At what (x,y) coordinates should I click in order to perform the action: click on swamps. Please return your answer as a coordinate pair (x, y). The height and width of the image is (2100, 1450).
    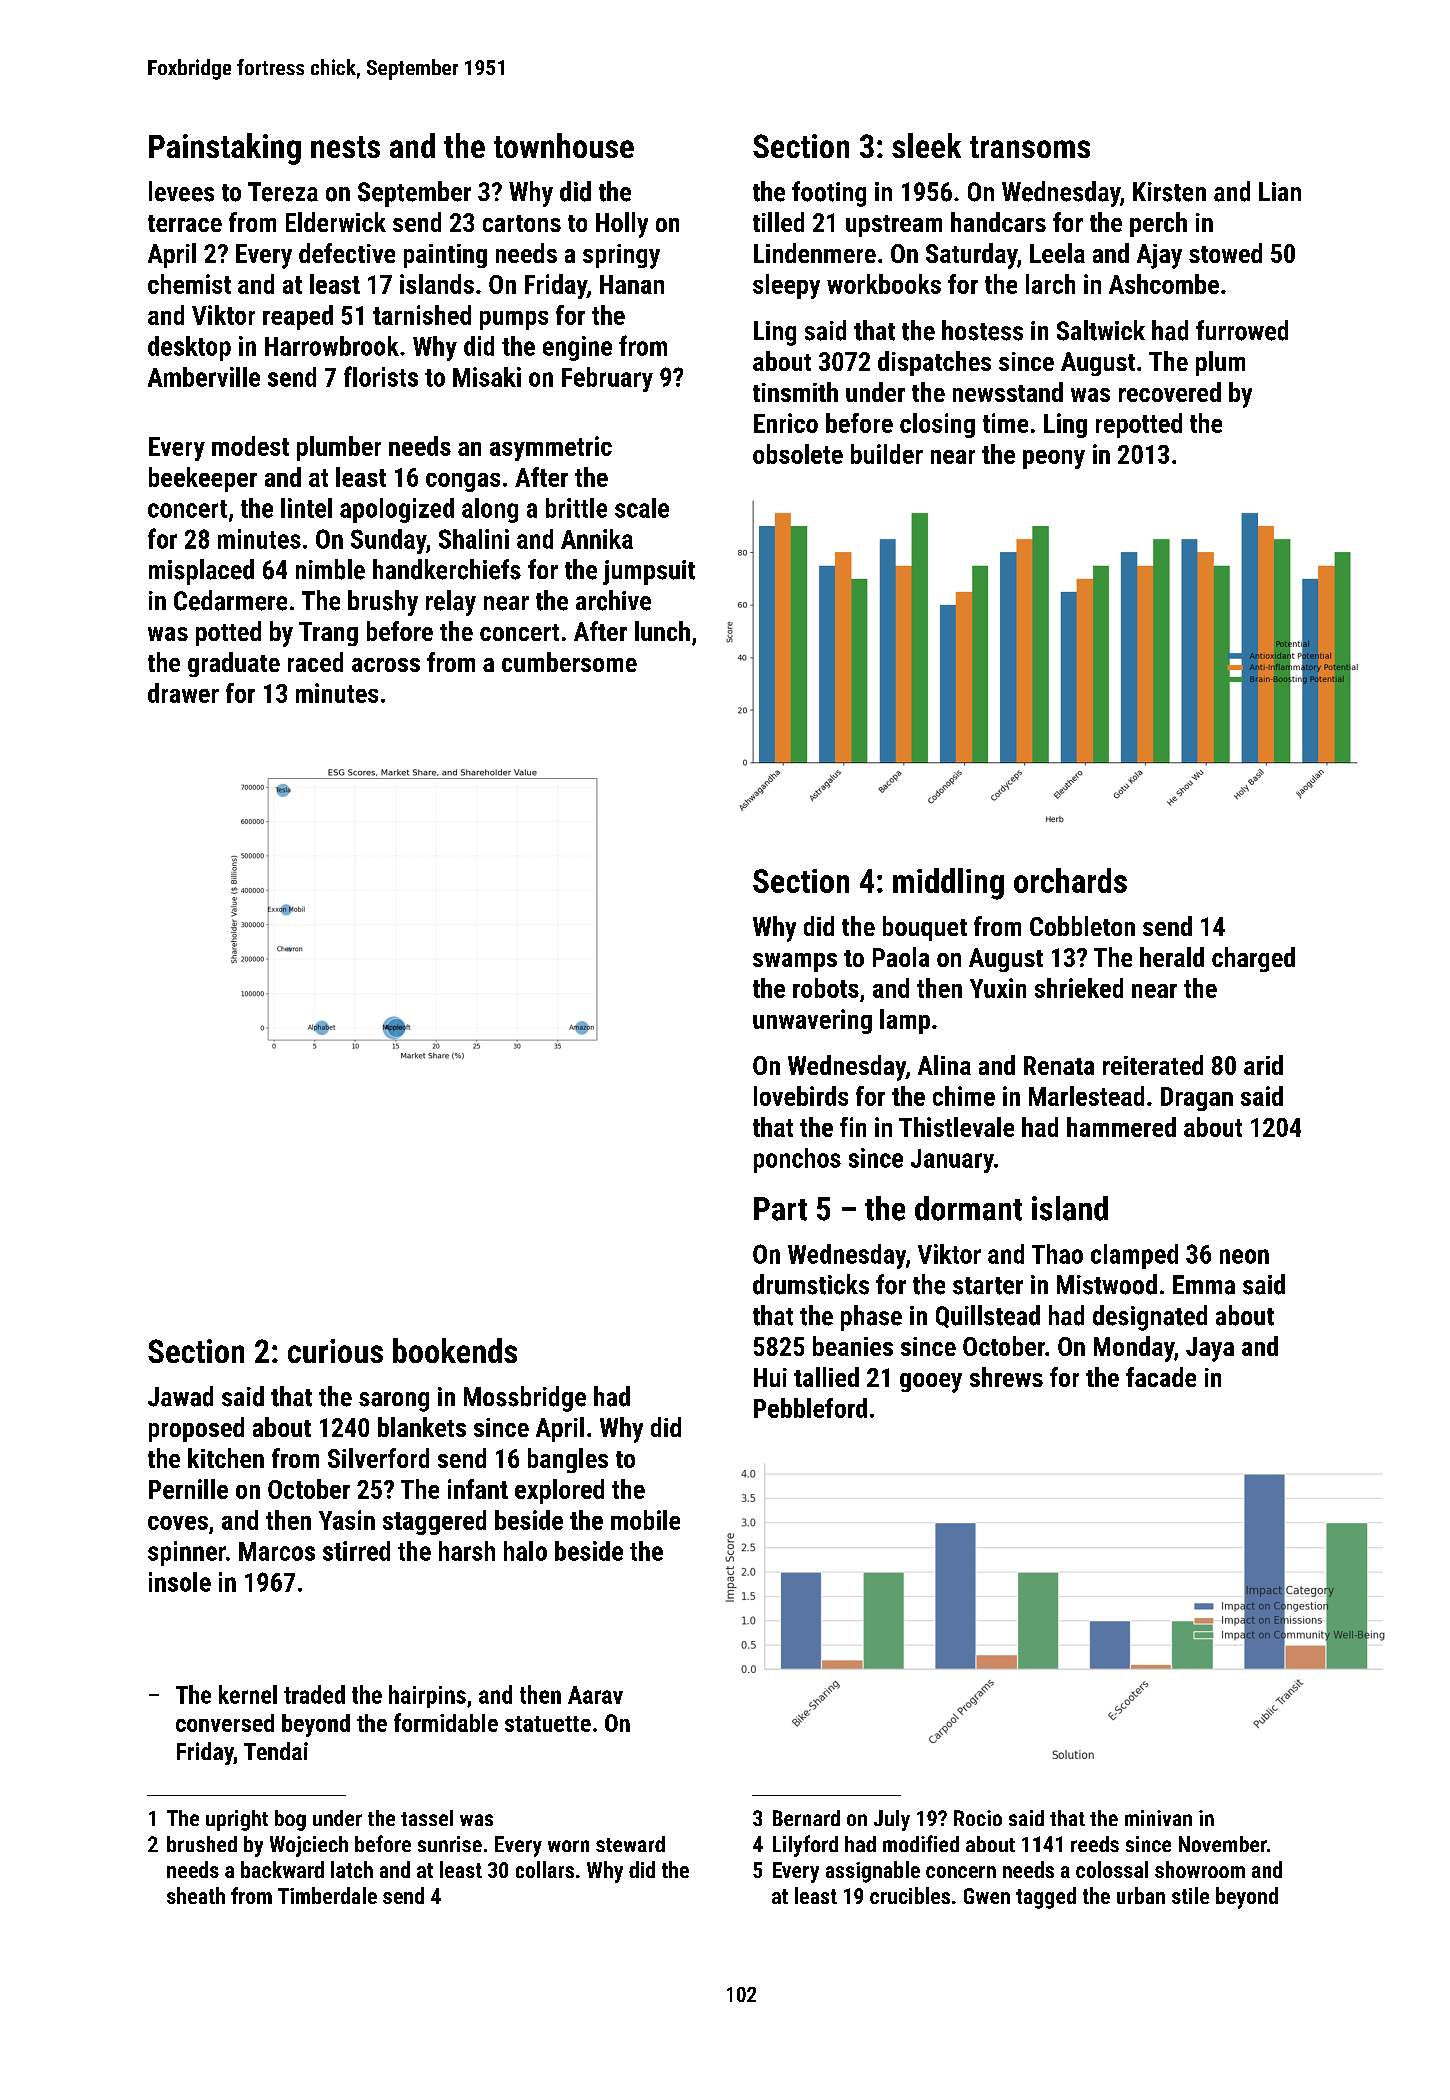
    Looking at the image, I should click on (795, 962).
